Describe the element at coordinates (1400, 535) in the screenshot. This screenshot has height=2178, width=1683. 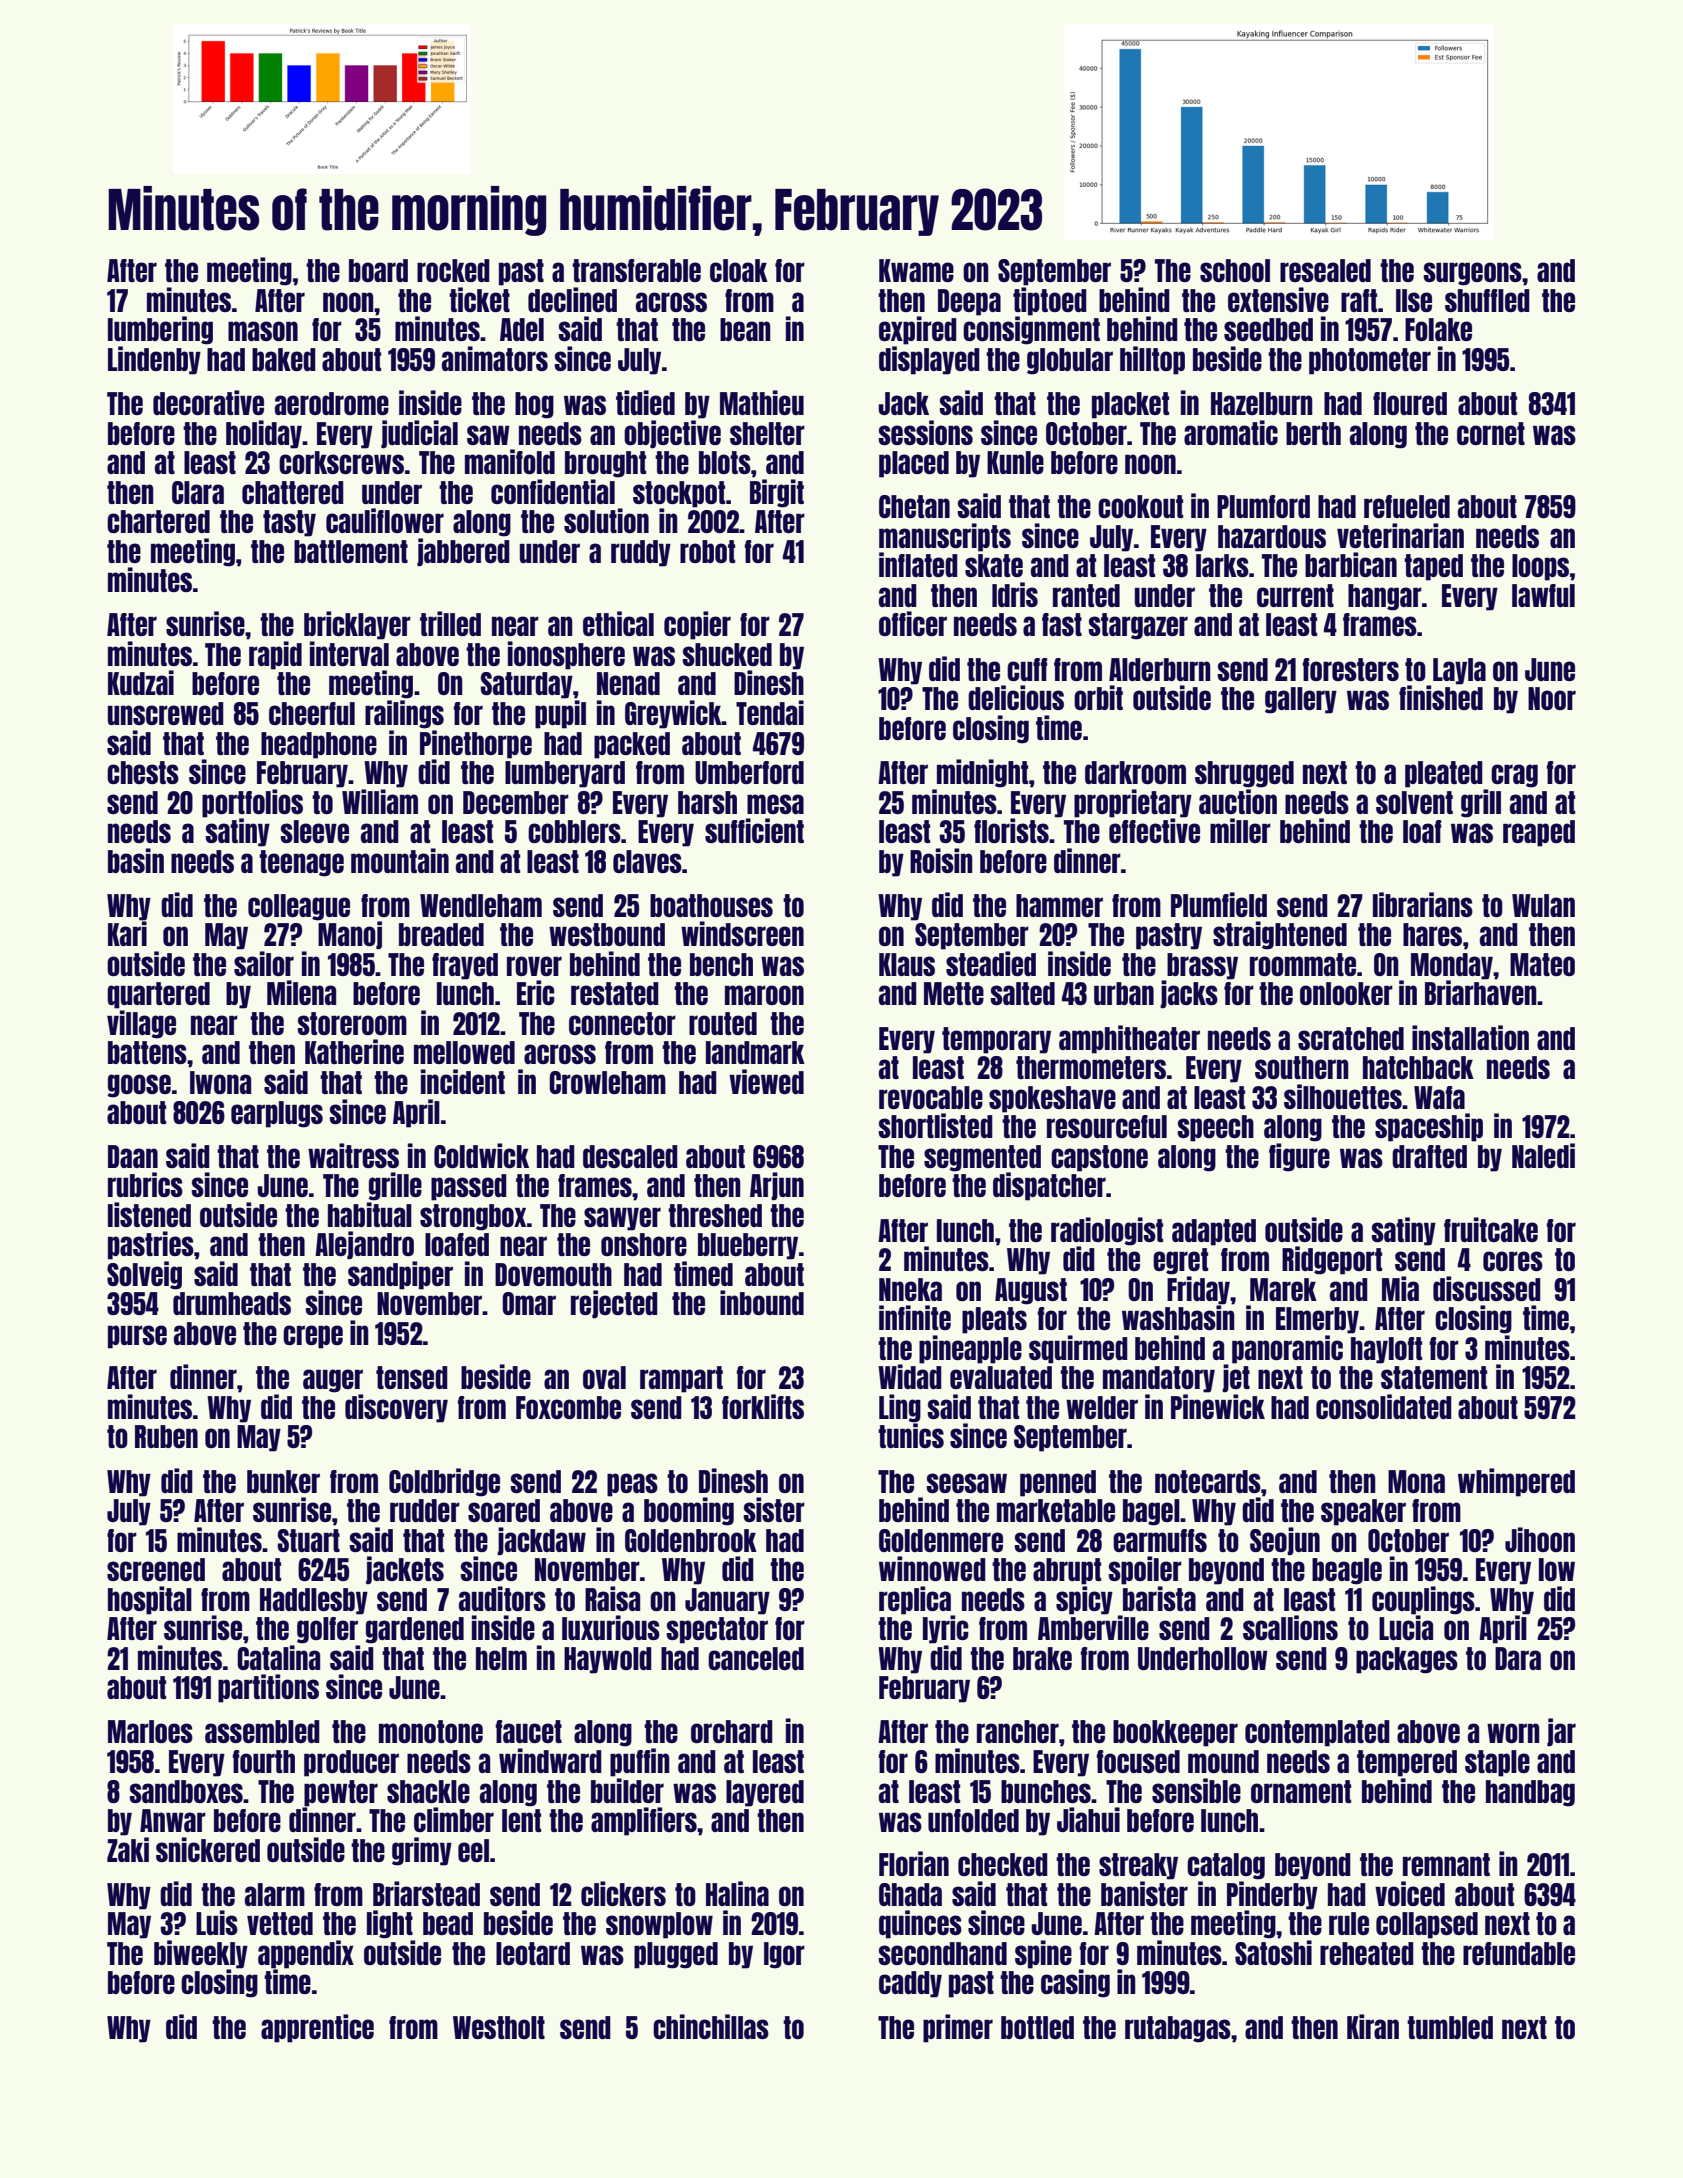
I see `veterinarian` at that location.
